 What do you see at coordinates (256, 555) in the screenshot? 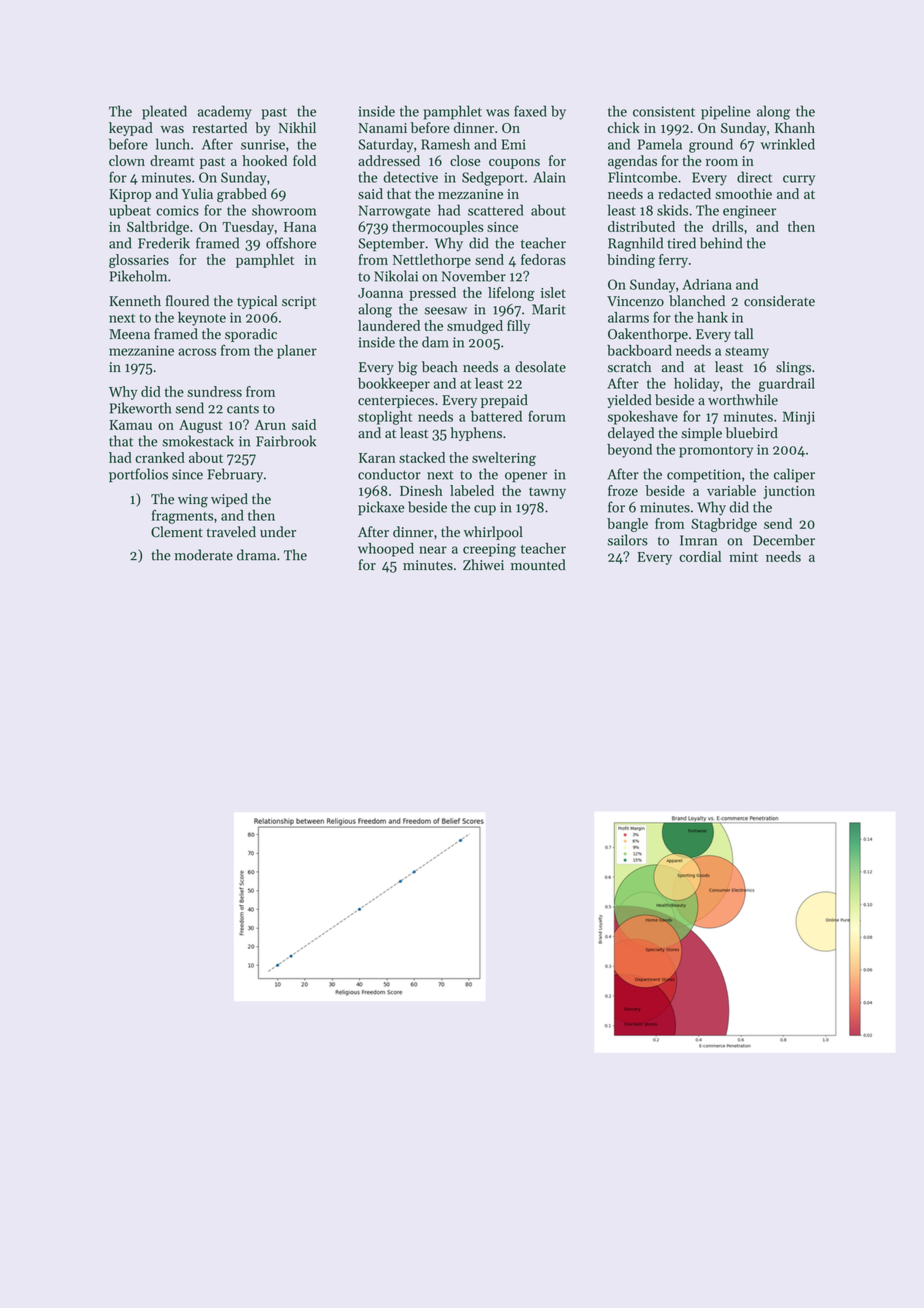
I see `drama` at bounding box center [256, 555].
